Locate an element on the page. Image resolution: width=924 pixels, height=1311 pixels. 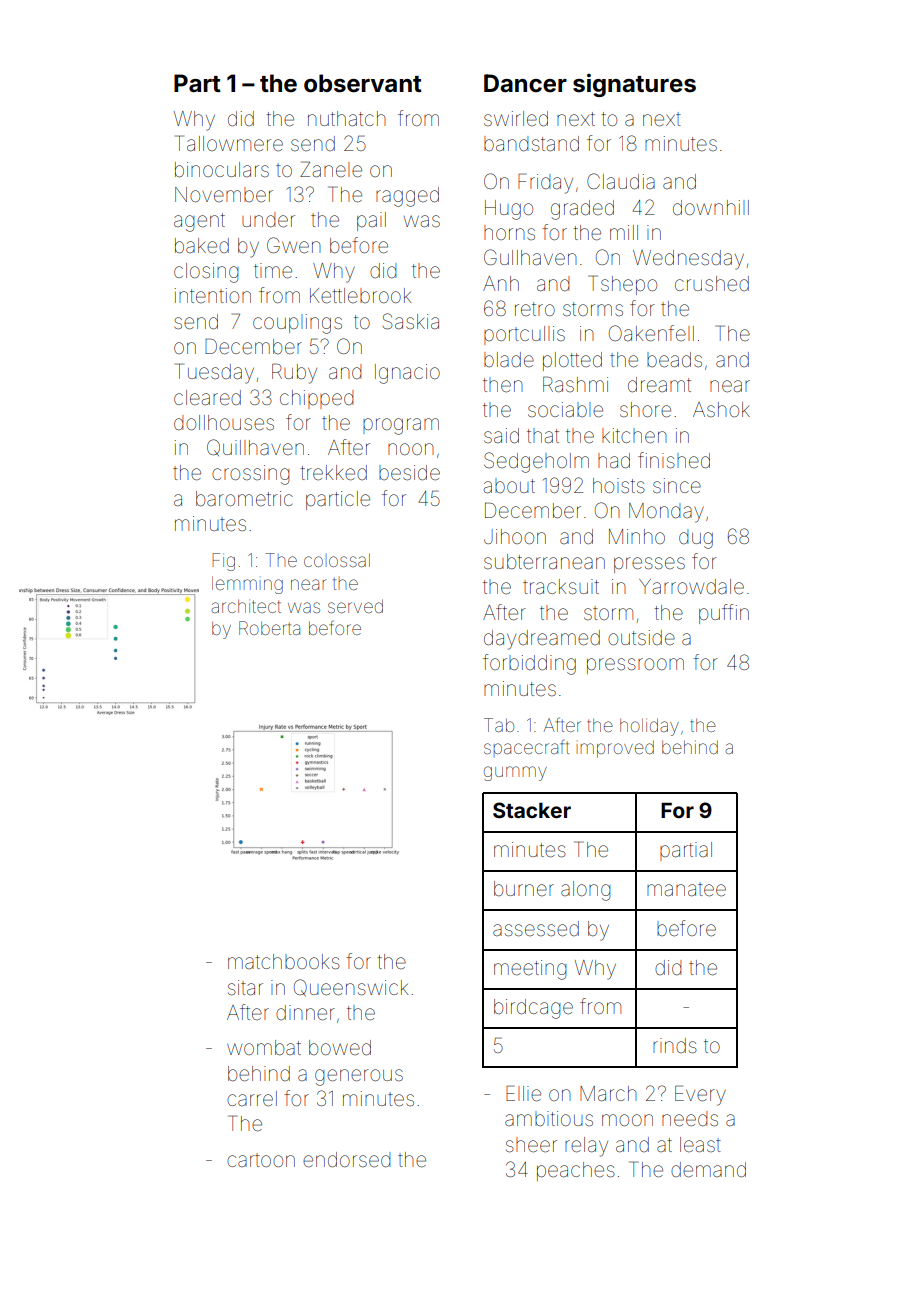
shore is located at coordinates (645, 410).
